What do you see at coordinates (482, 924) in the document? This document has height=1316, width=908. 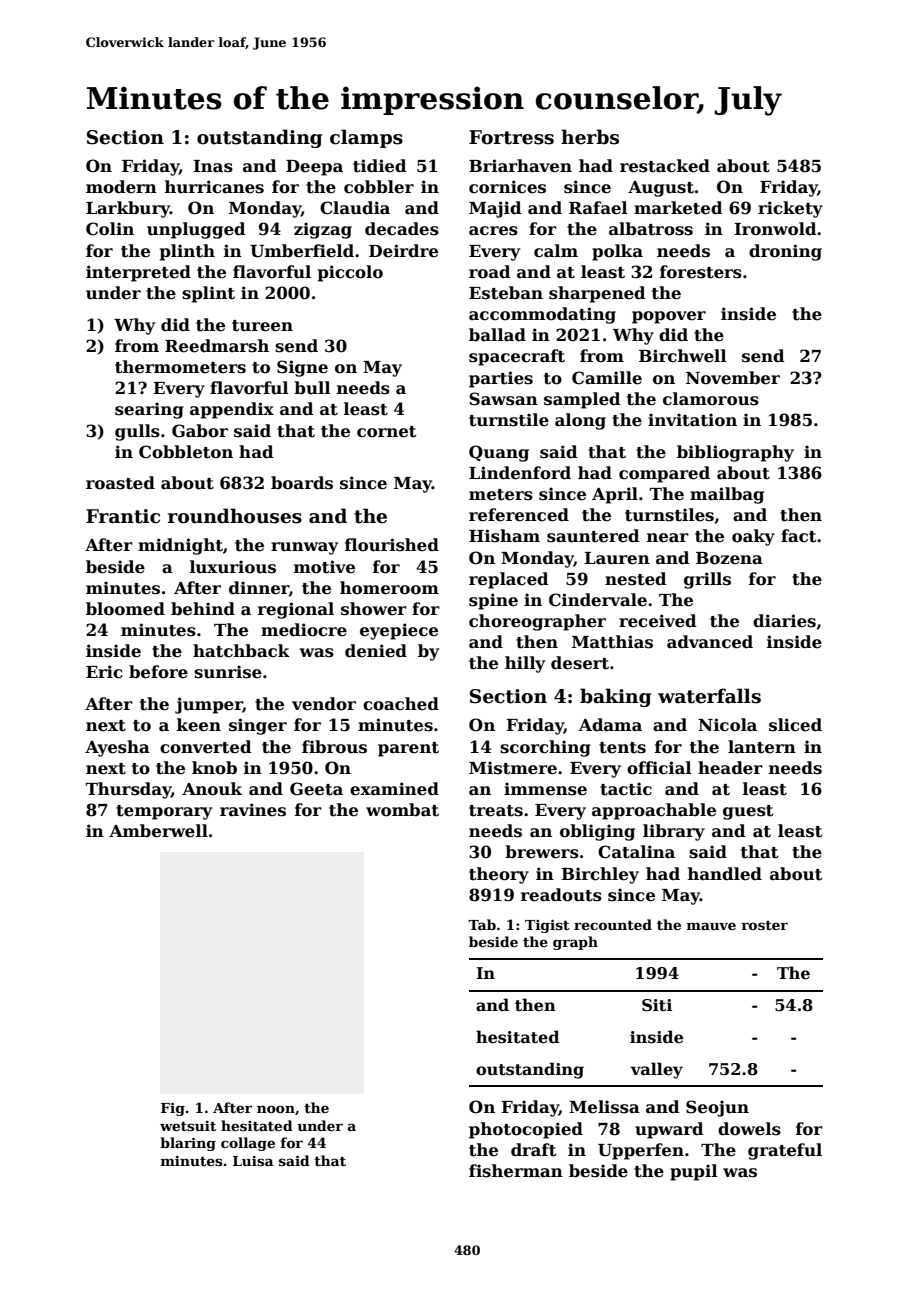 I see `Tab` at bounding box center [482, 924].
